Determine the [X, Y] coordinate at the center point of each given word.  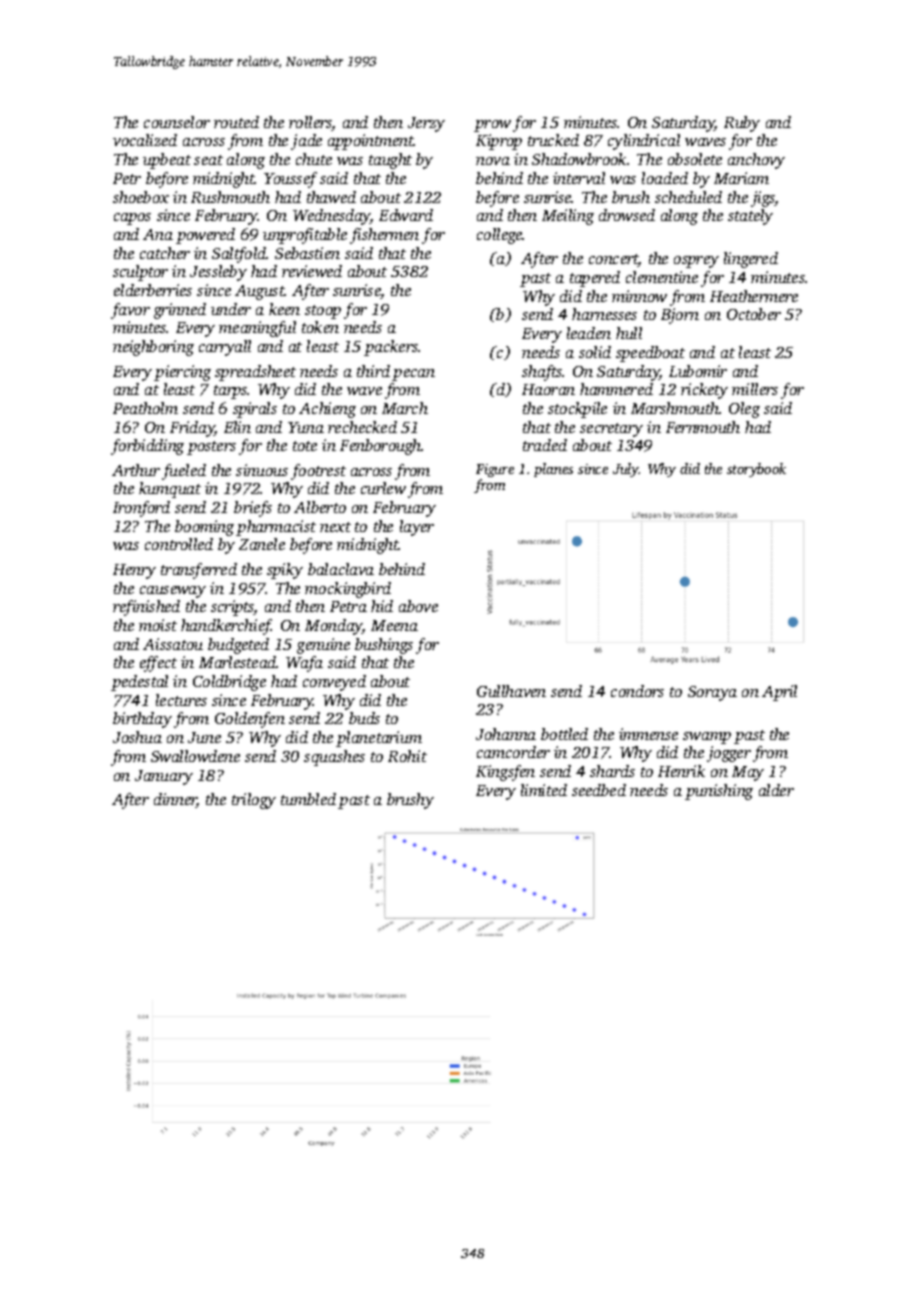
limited [544, 790]
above [418, 606]
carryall [225, 348]
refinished [146, 608]
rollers [310, 123]
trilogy [254, 801]
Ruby [742, 124]
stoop [323, 312]
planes [553, 470]
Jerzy [426, 124]
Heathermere [754, 296]
